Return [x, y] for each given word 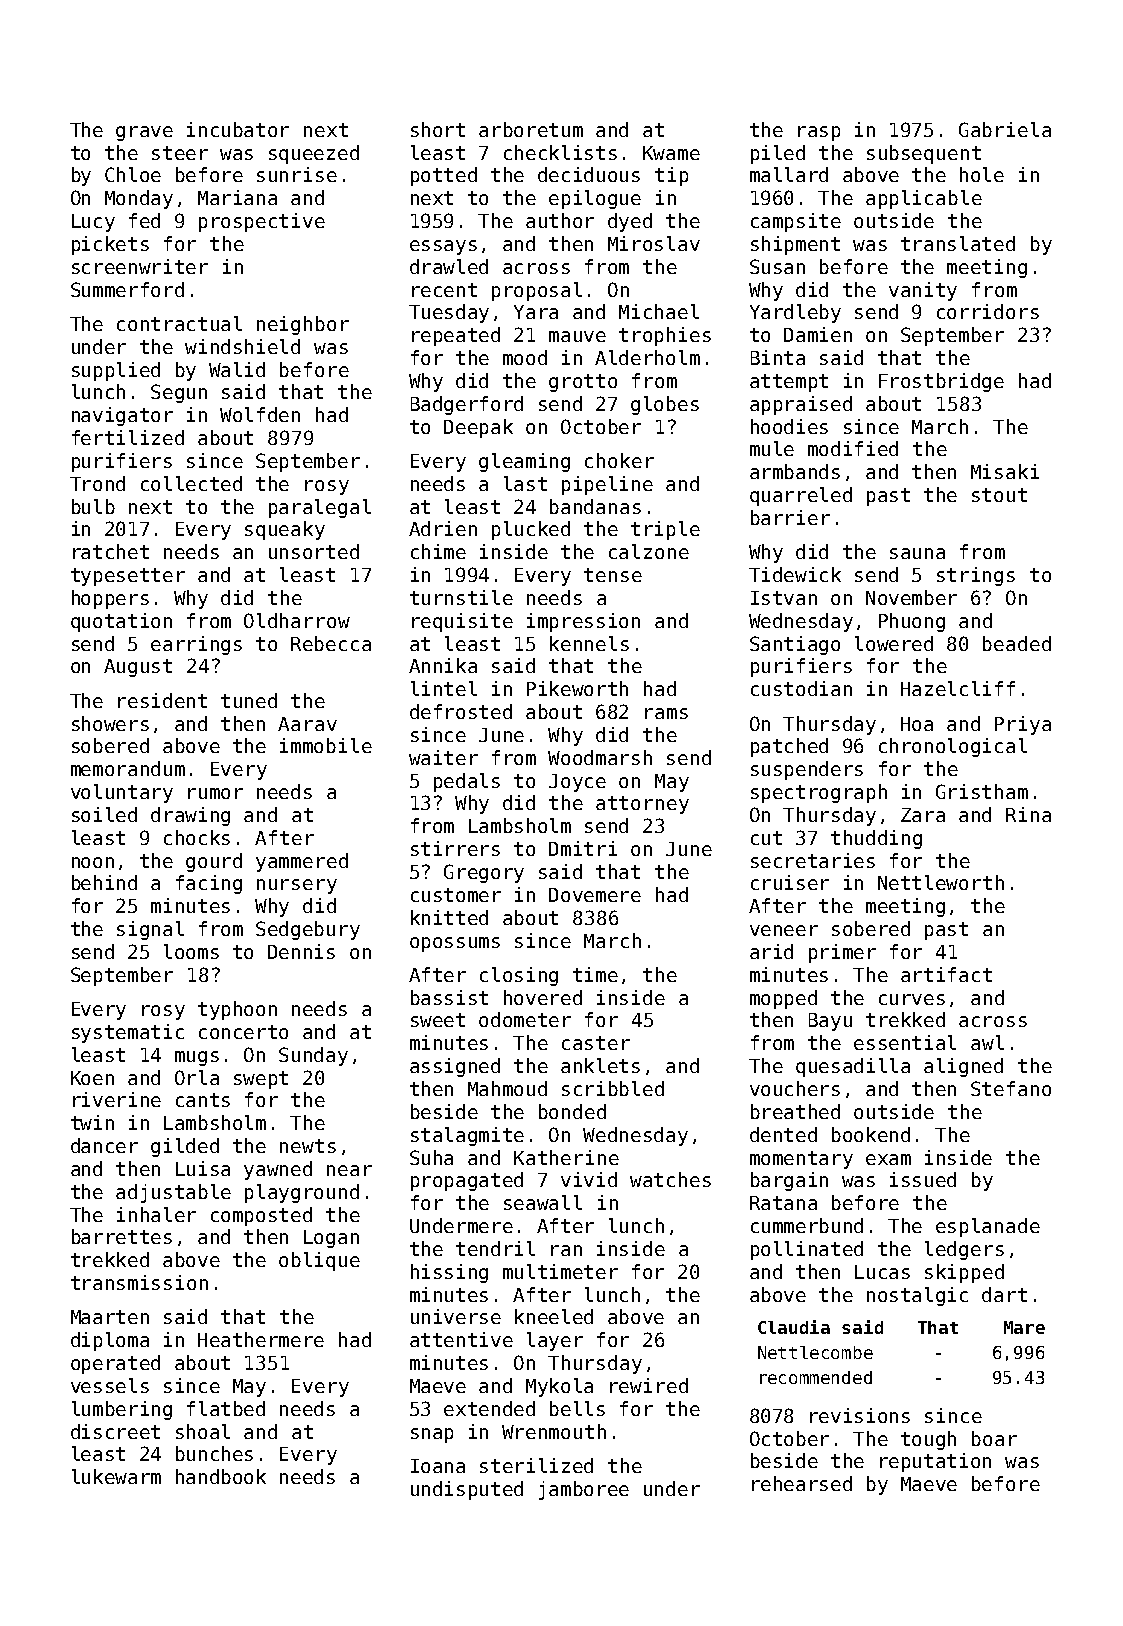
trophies [665, 336]
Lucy [93, 223]
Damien [818, 334]
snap [432, 1435]
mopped [783, 999]
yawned [278, 1170]
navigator [122, 416]
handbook [221, 1476]
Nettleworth [941, 882]
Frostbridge [941, 382]
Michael [659, 311]
